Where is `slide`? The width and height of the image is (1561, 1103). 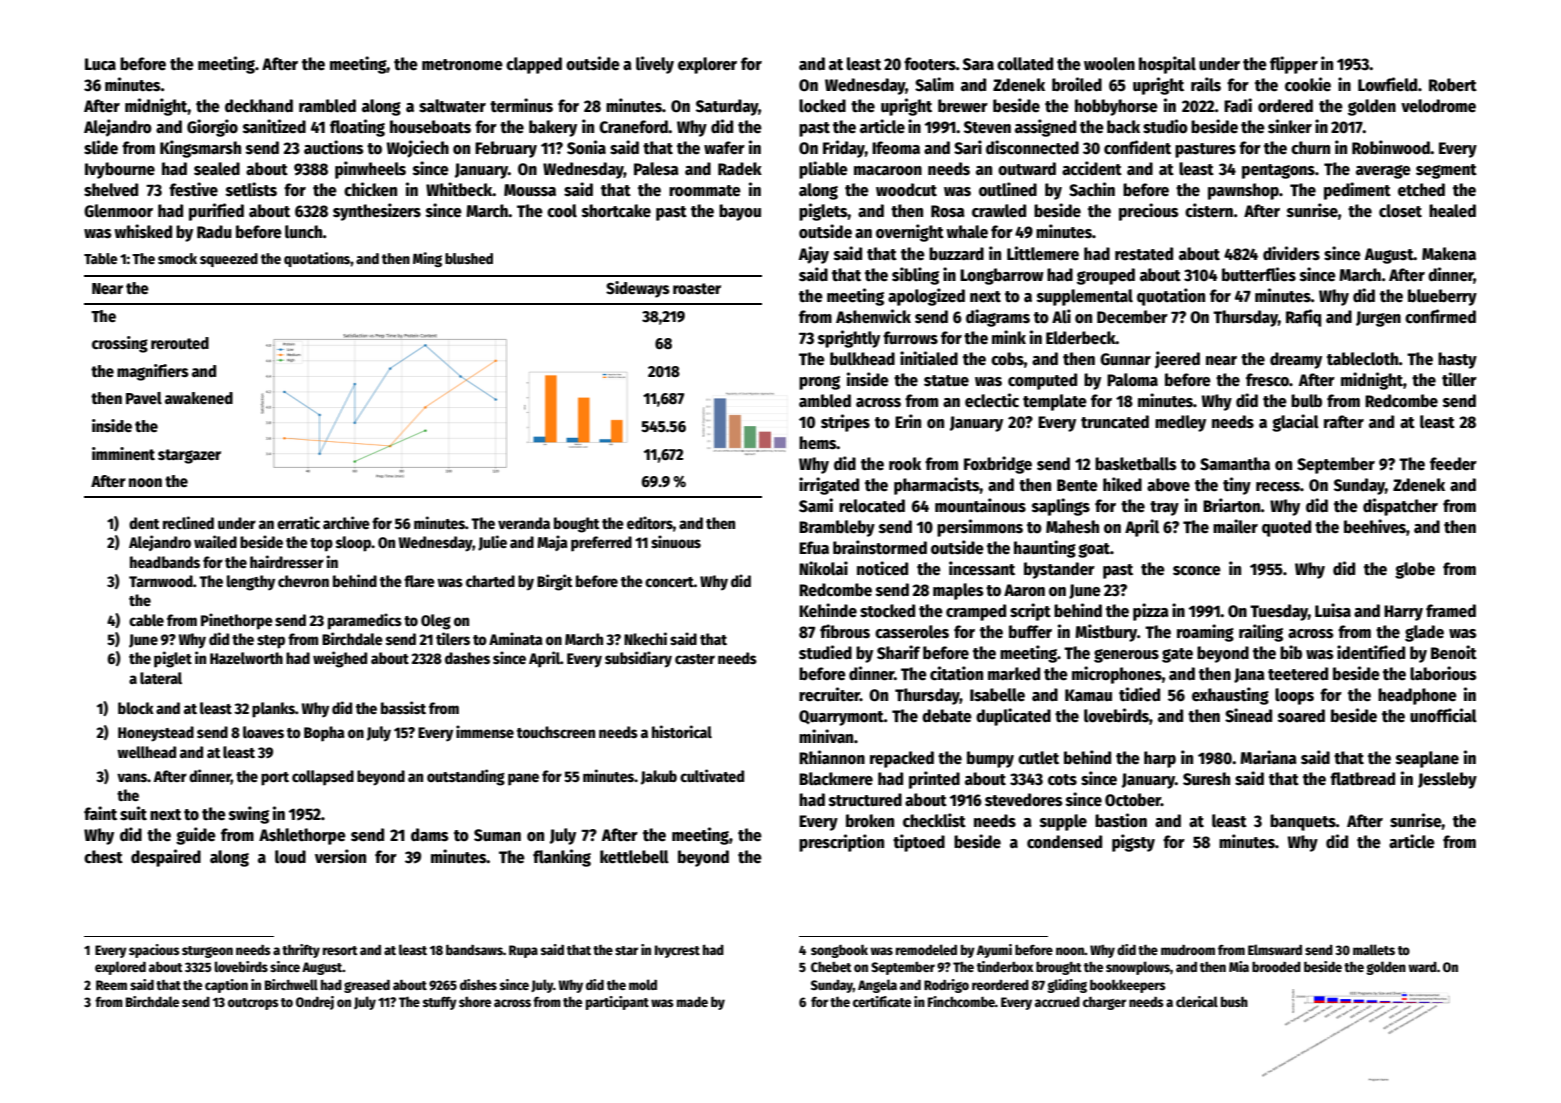
slide is located at coordinates (101, 147).
